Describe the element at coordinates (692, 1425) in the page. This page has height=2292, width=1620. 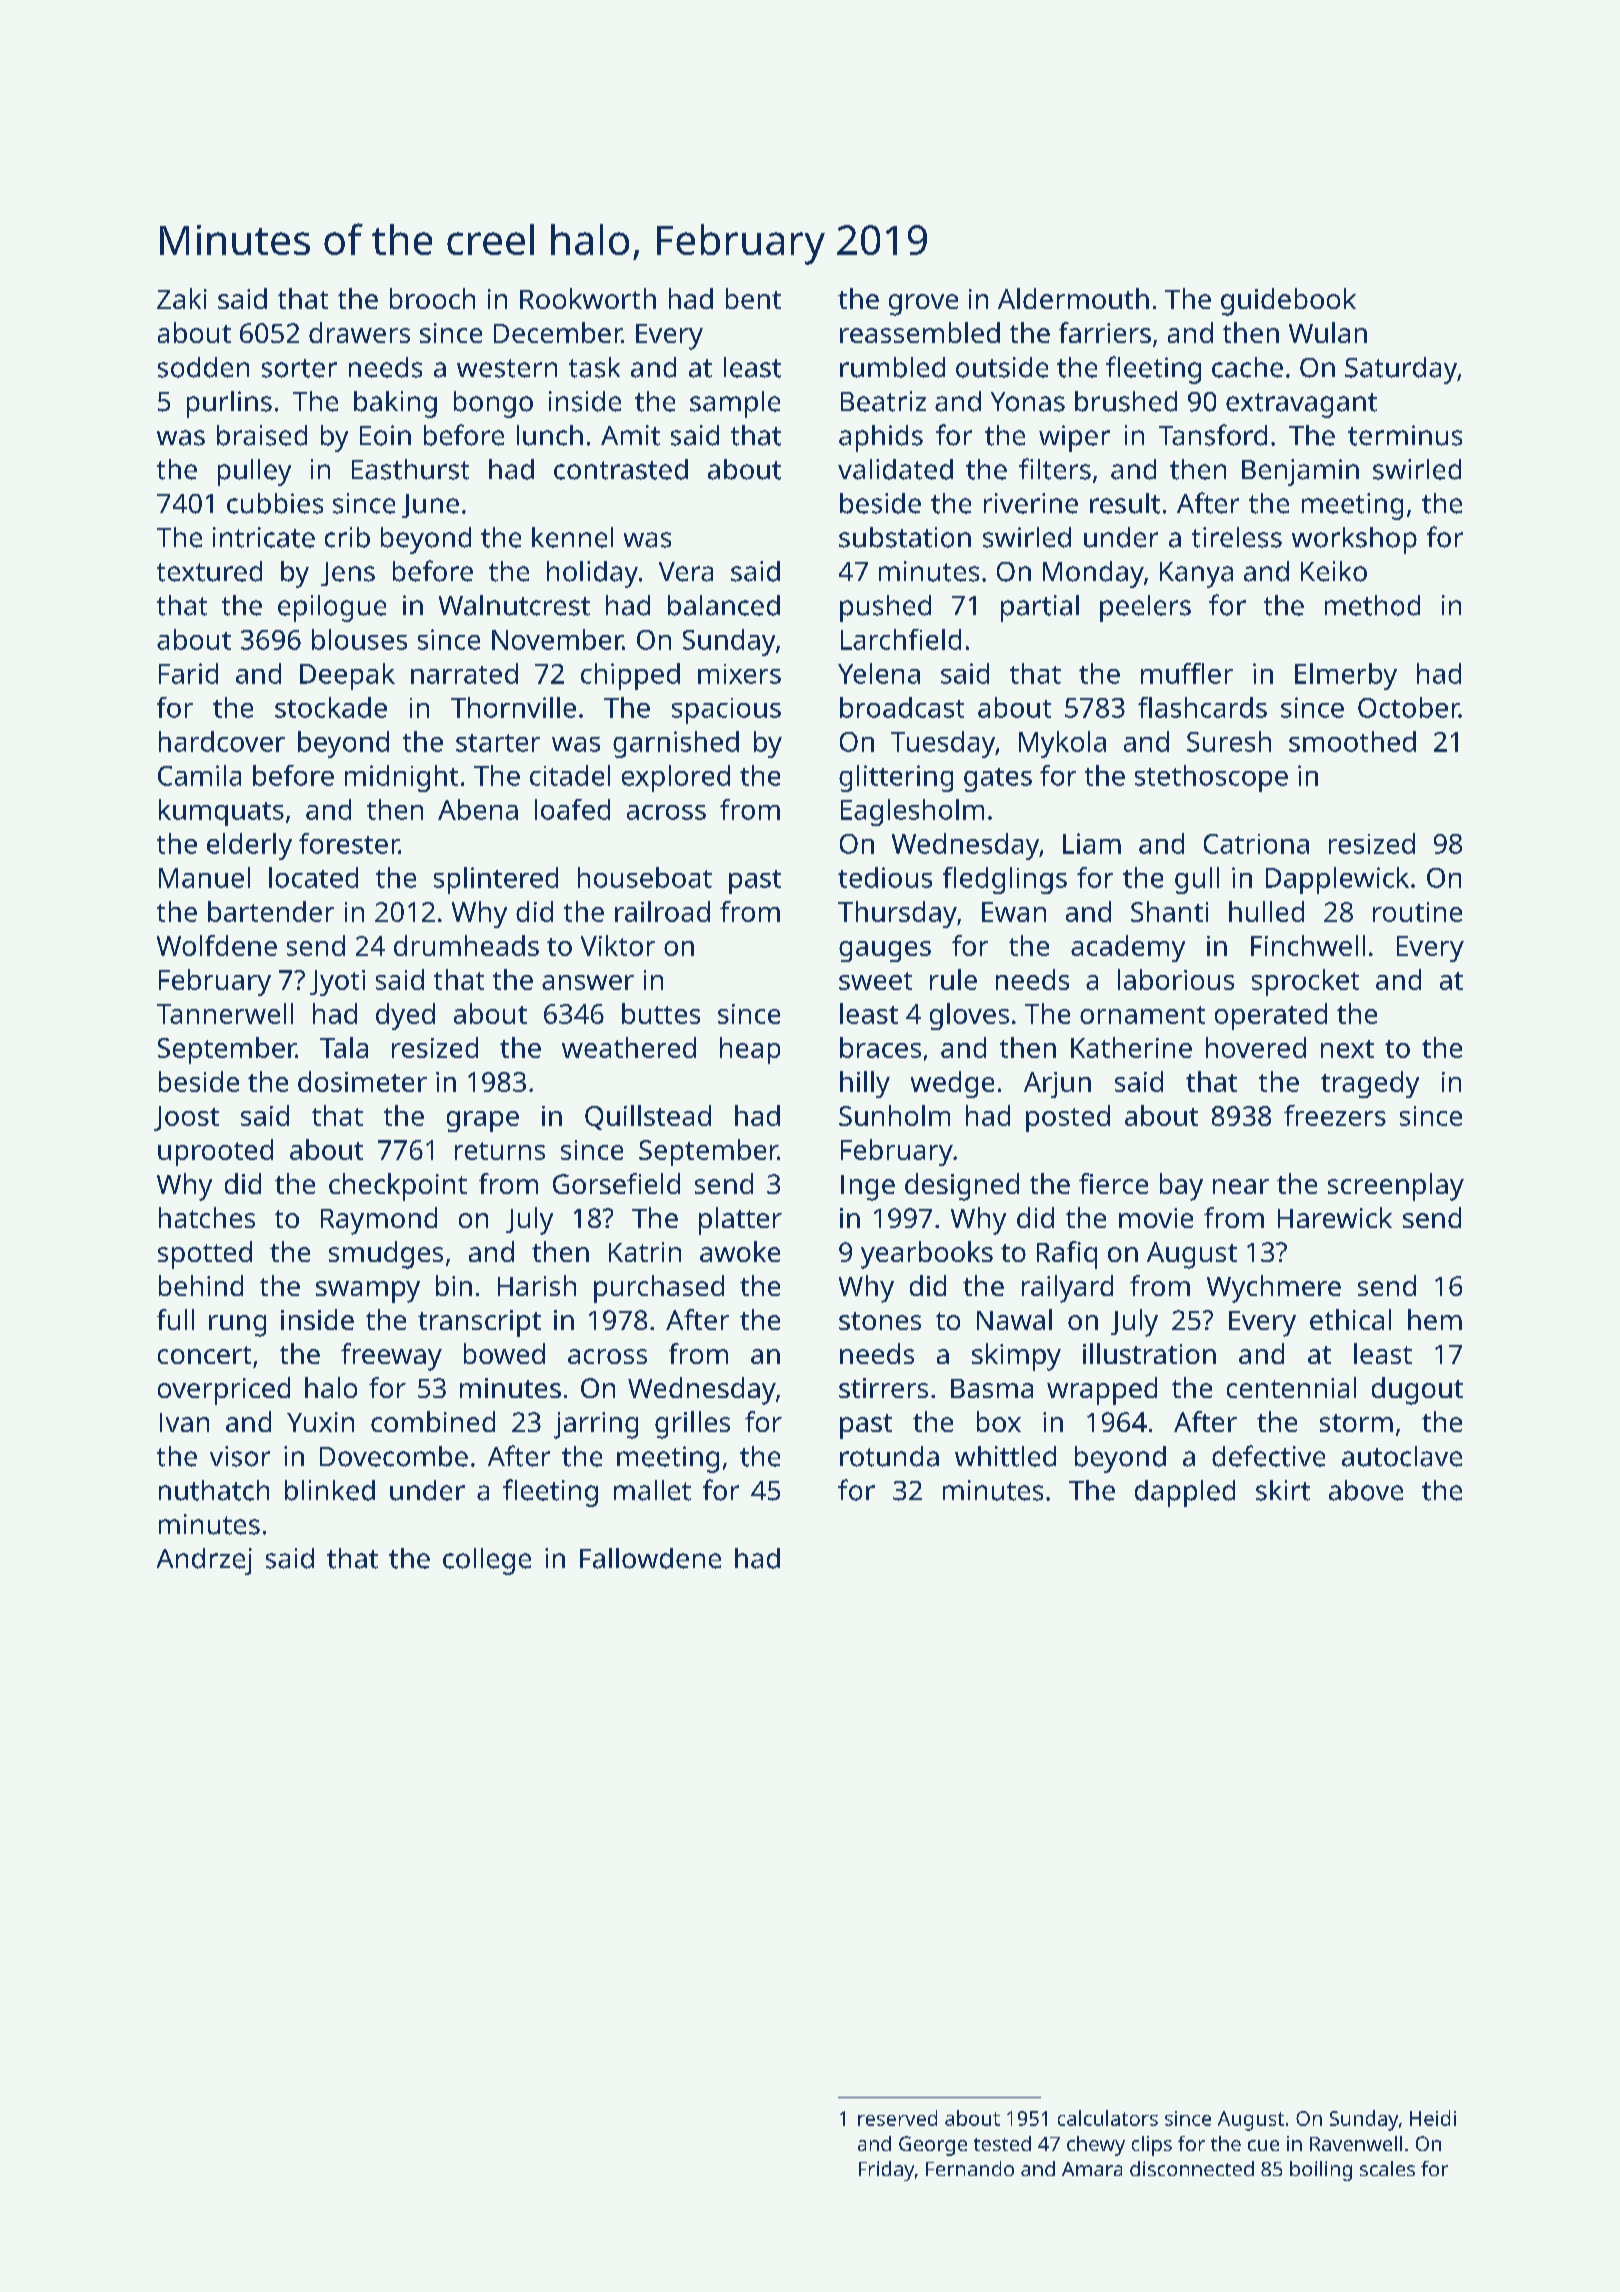
I see `grilles` at that location.
